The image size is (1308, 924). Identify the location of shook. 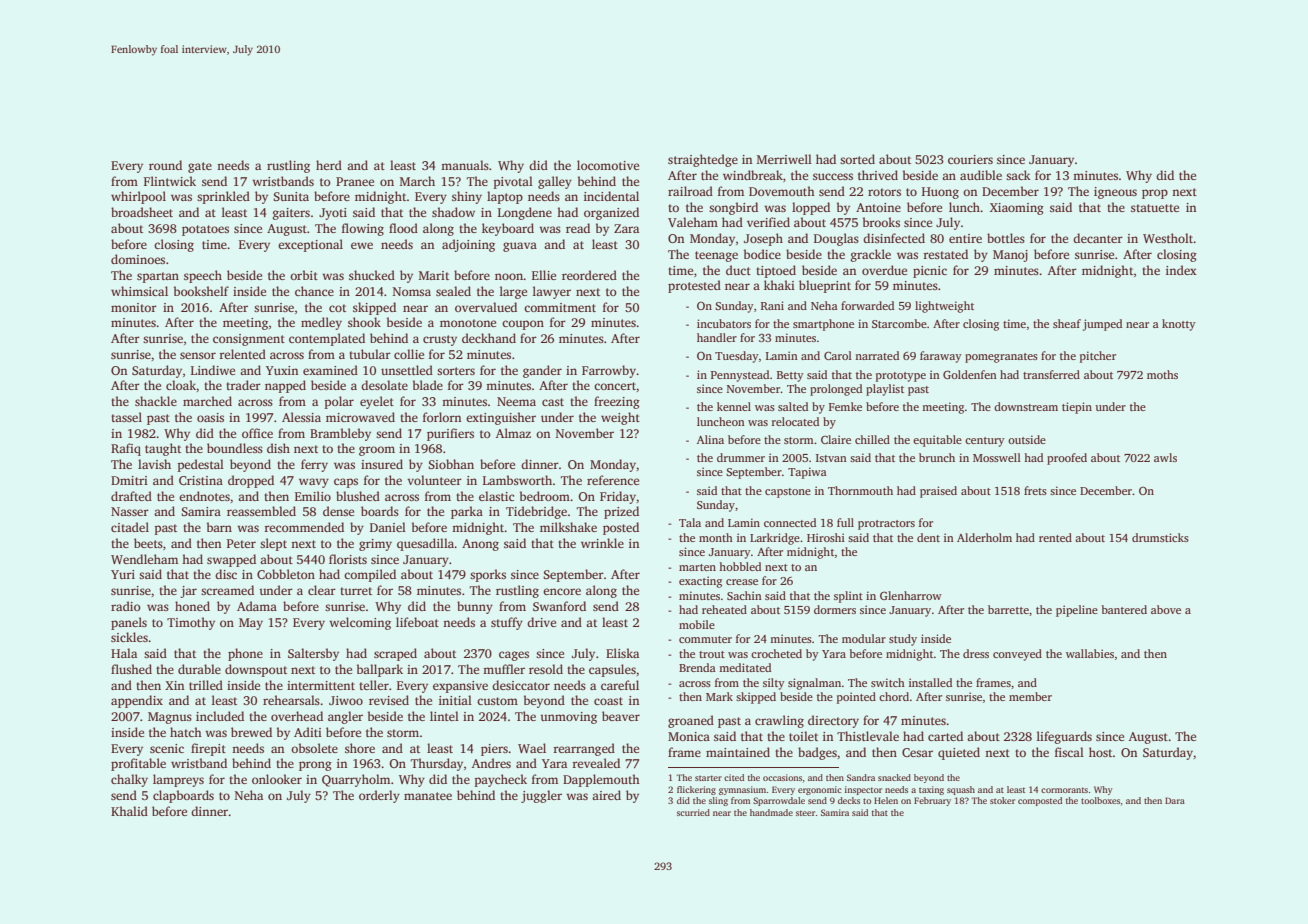
(364, 322).
